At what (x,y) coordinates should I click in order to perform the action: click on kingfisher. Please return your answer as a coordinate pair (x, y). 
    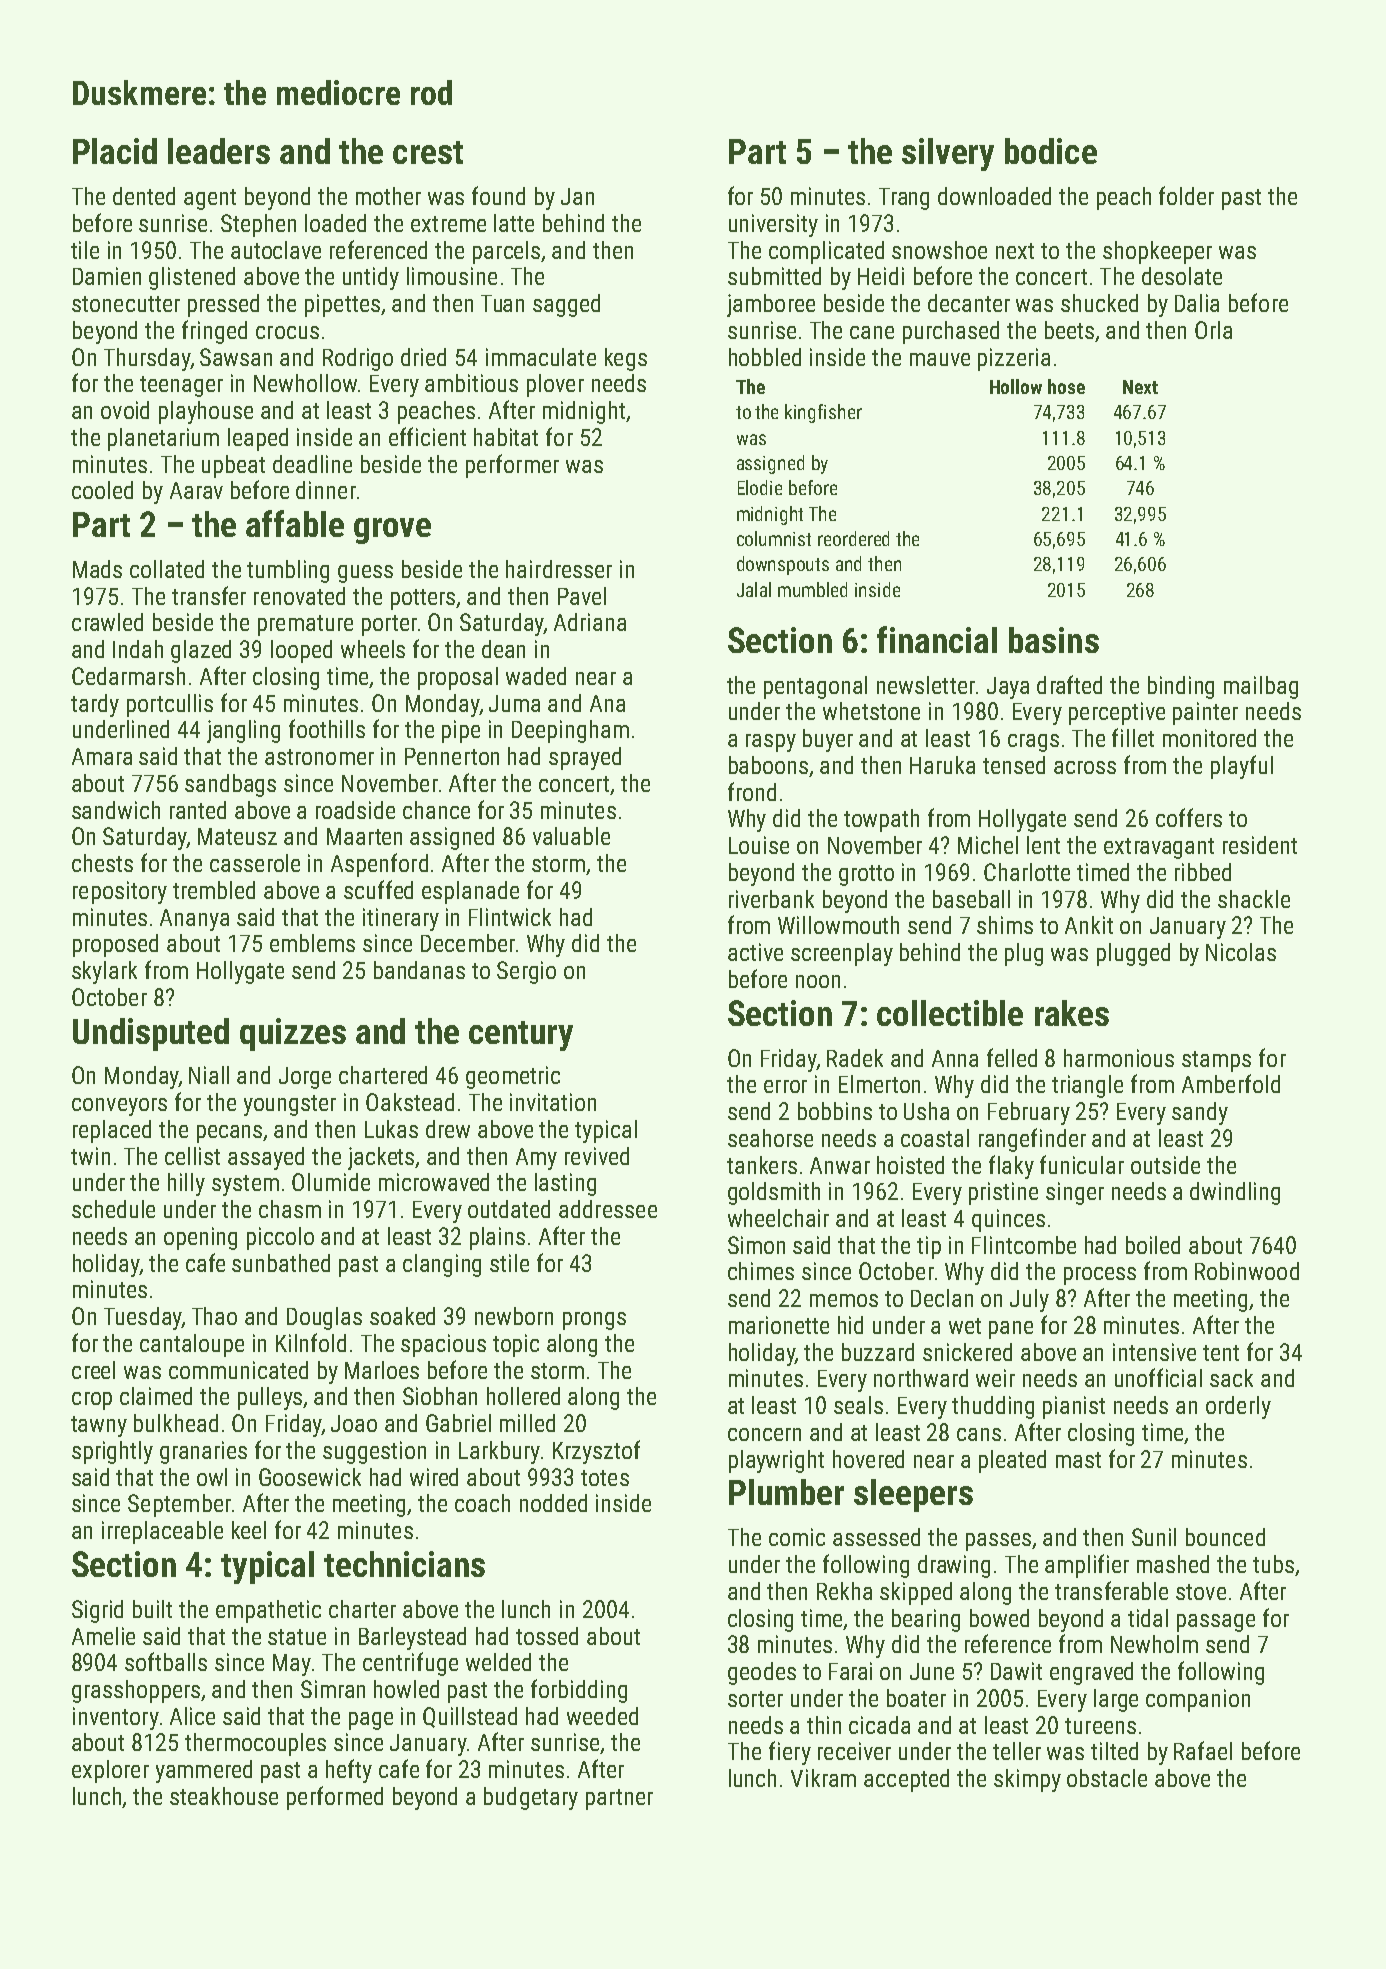
    Looking at the image, I should click on (823, 413).
